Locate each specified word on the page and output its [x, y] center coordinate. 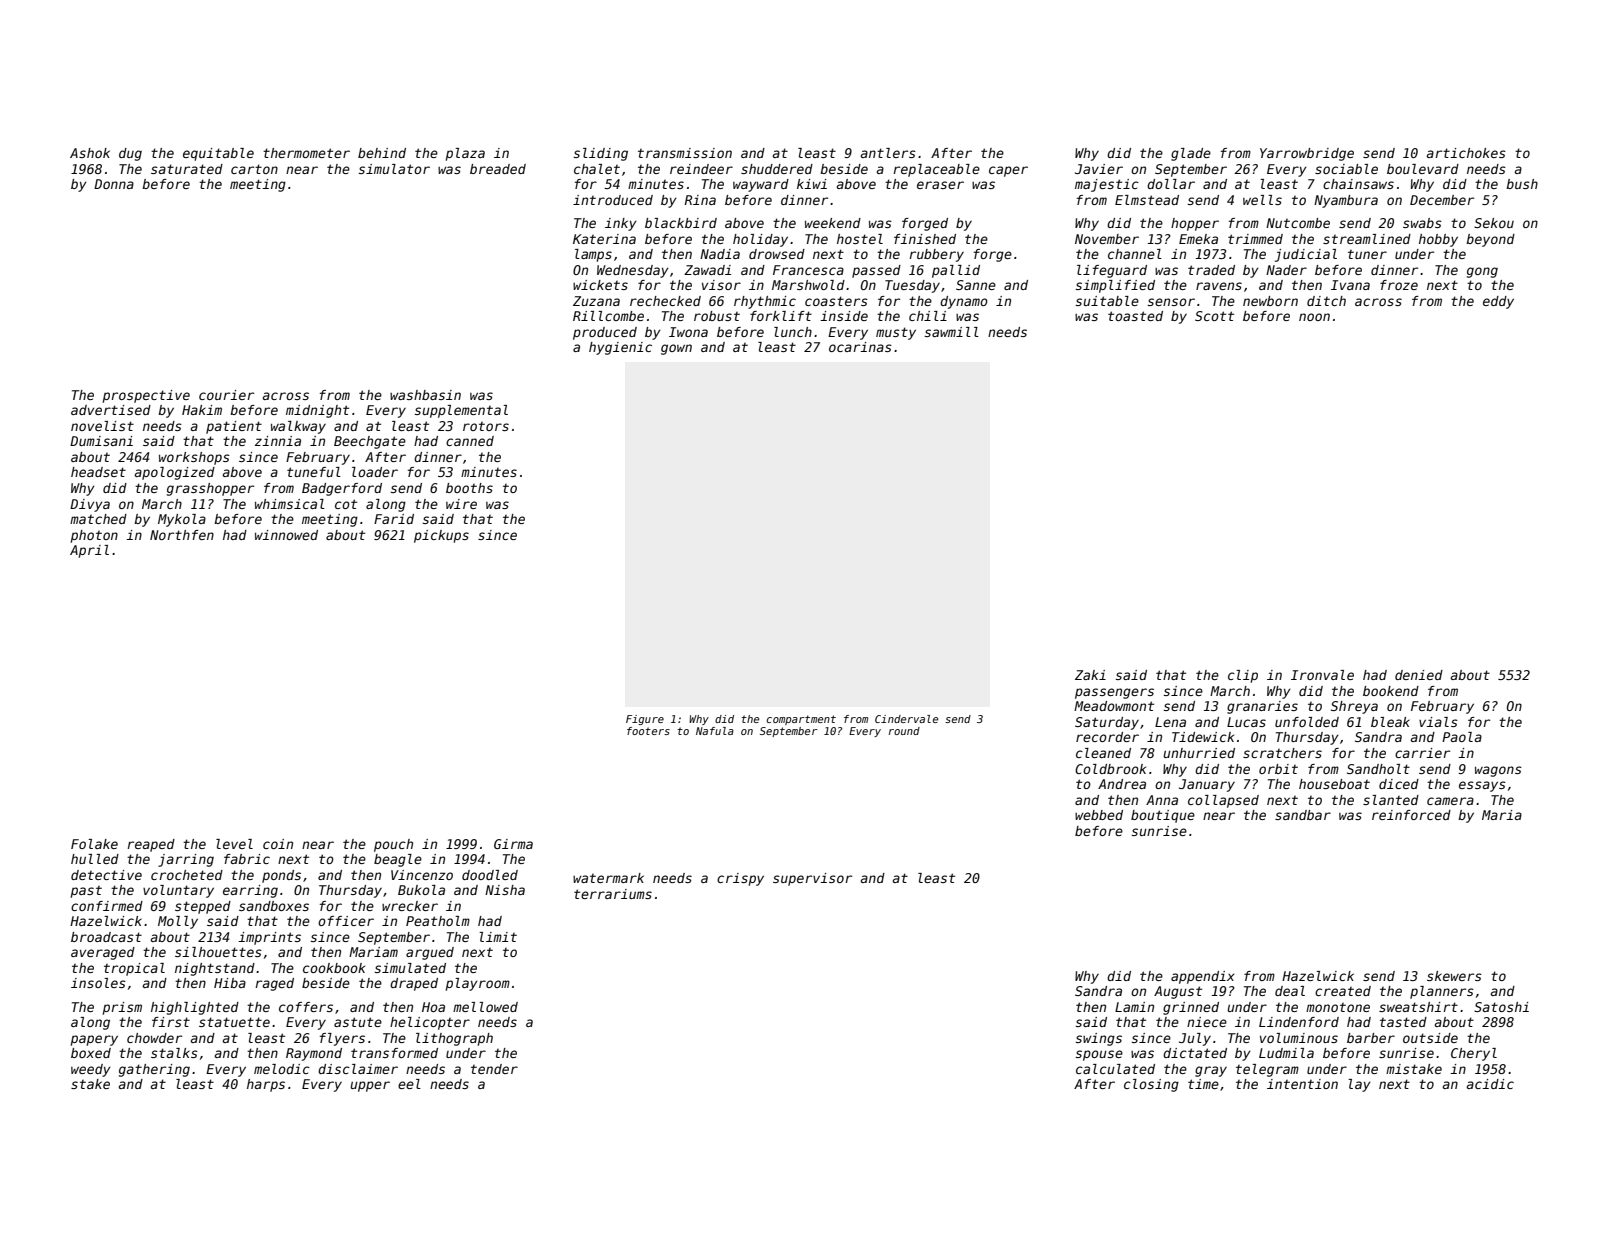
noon [1314, 317]
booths [469, 488]
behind [382, 153]
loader [375, 472]
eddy [1498, 302]
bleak [1390, 722]
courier [226, 395]
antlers [888, 153]
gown [676, 349]
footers [648, 731]
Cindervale [906, 719]
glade [1191, 154]
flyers [342, 1039]
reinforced [1411, 815]
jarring [186, 860]
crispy [740, 879]
